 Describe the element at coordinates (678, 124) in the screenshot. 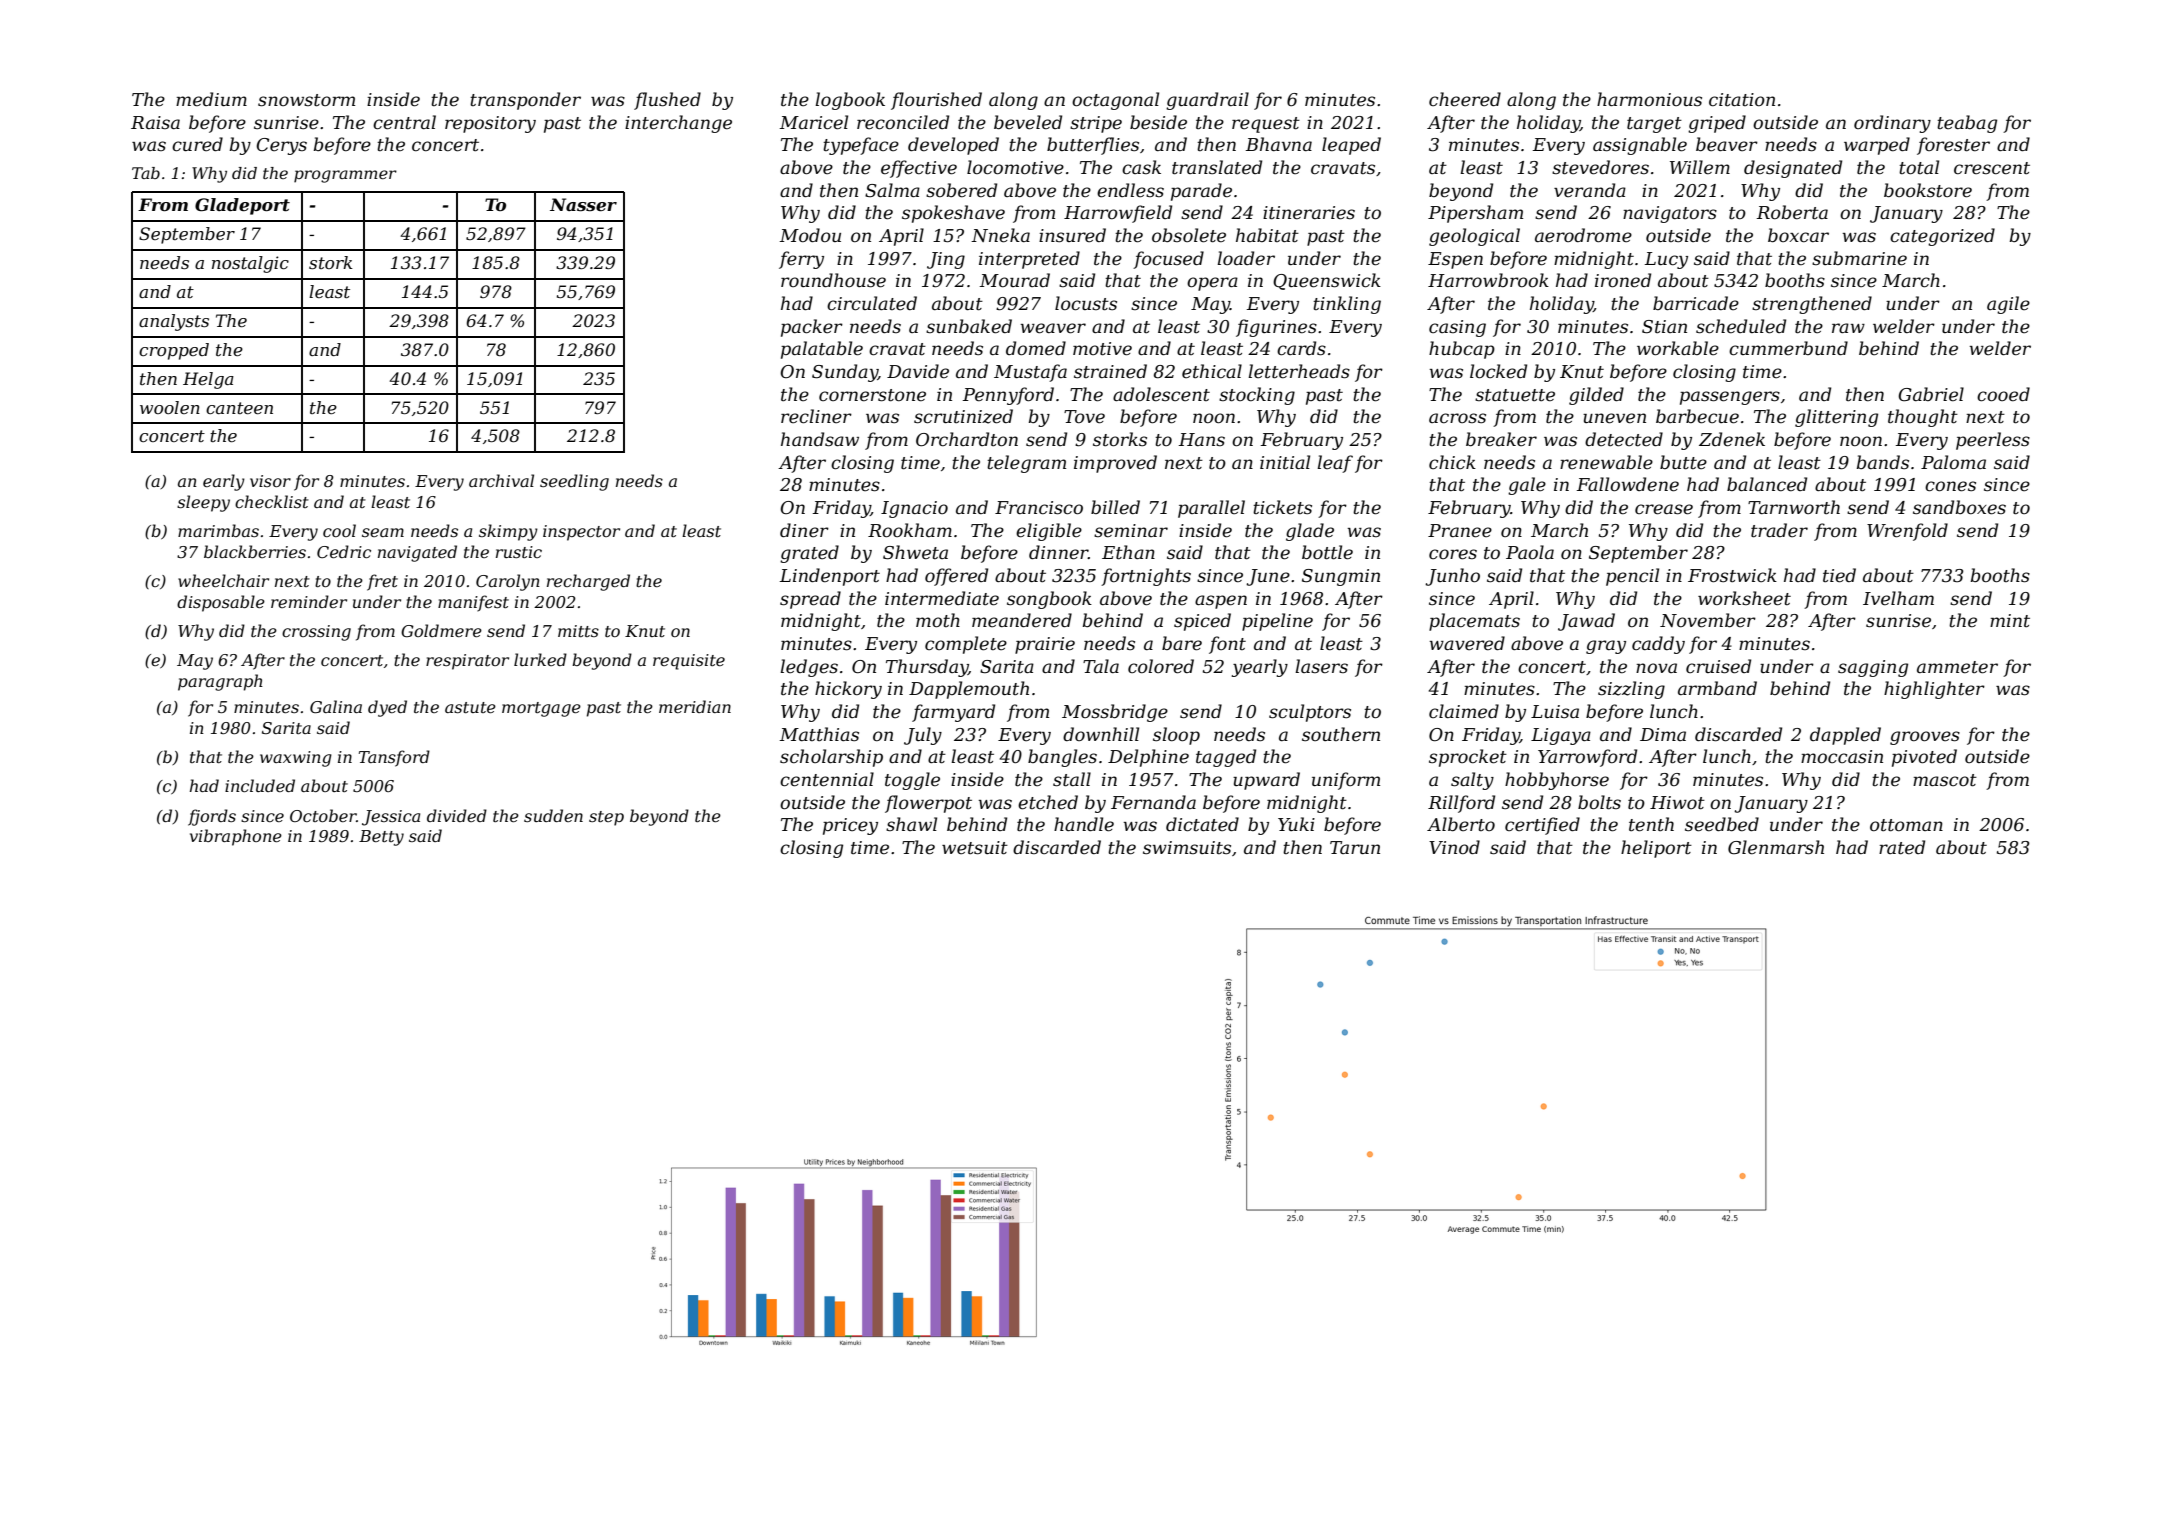

I see `interchange` at that location.
